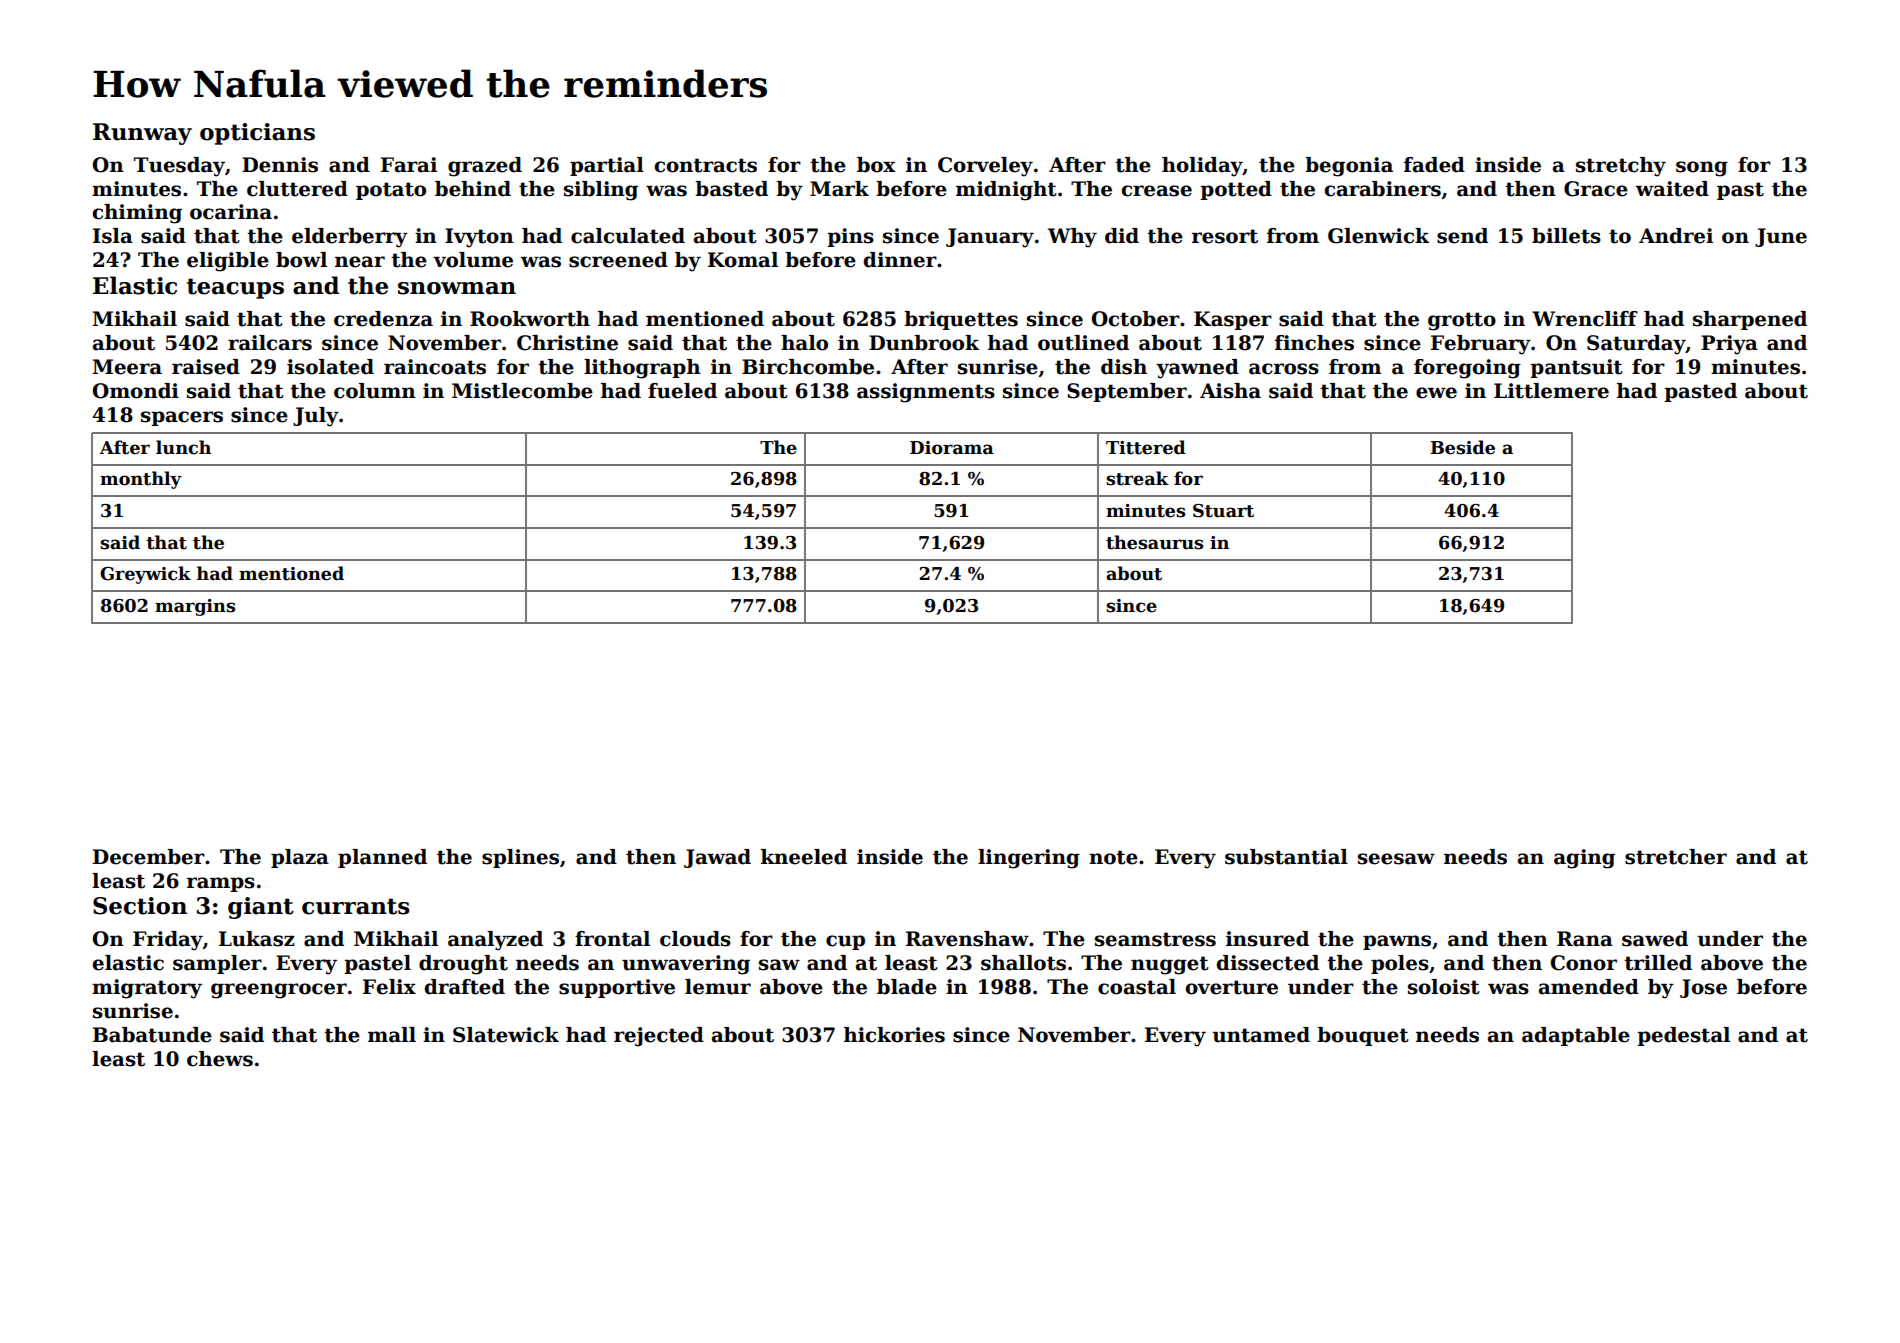 This screenshot has width=1900, height=1343. I want to click on kneeled, so click(804, 857).
